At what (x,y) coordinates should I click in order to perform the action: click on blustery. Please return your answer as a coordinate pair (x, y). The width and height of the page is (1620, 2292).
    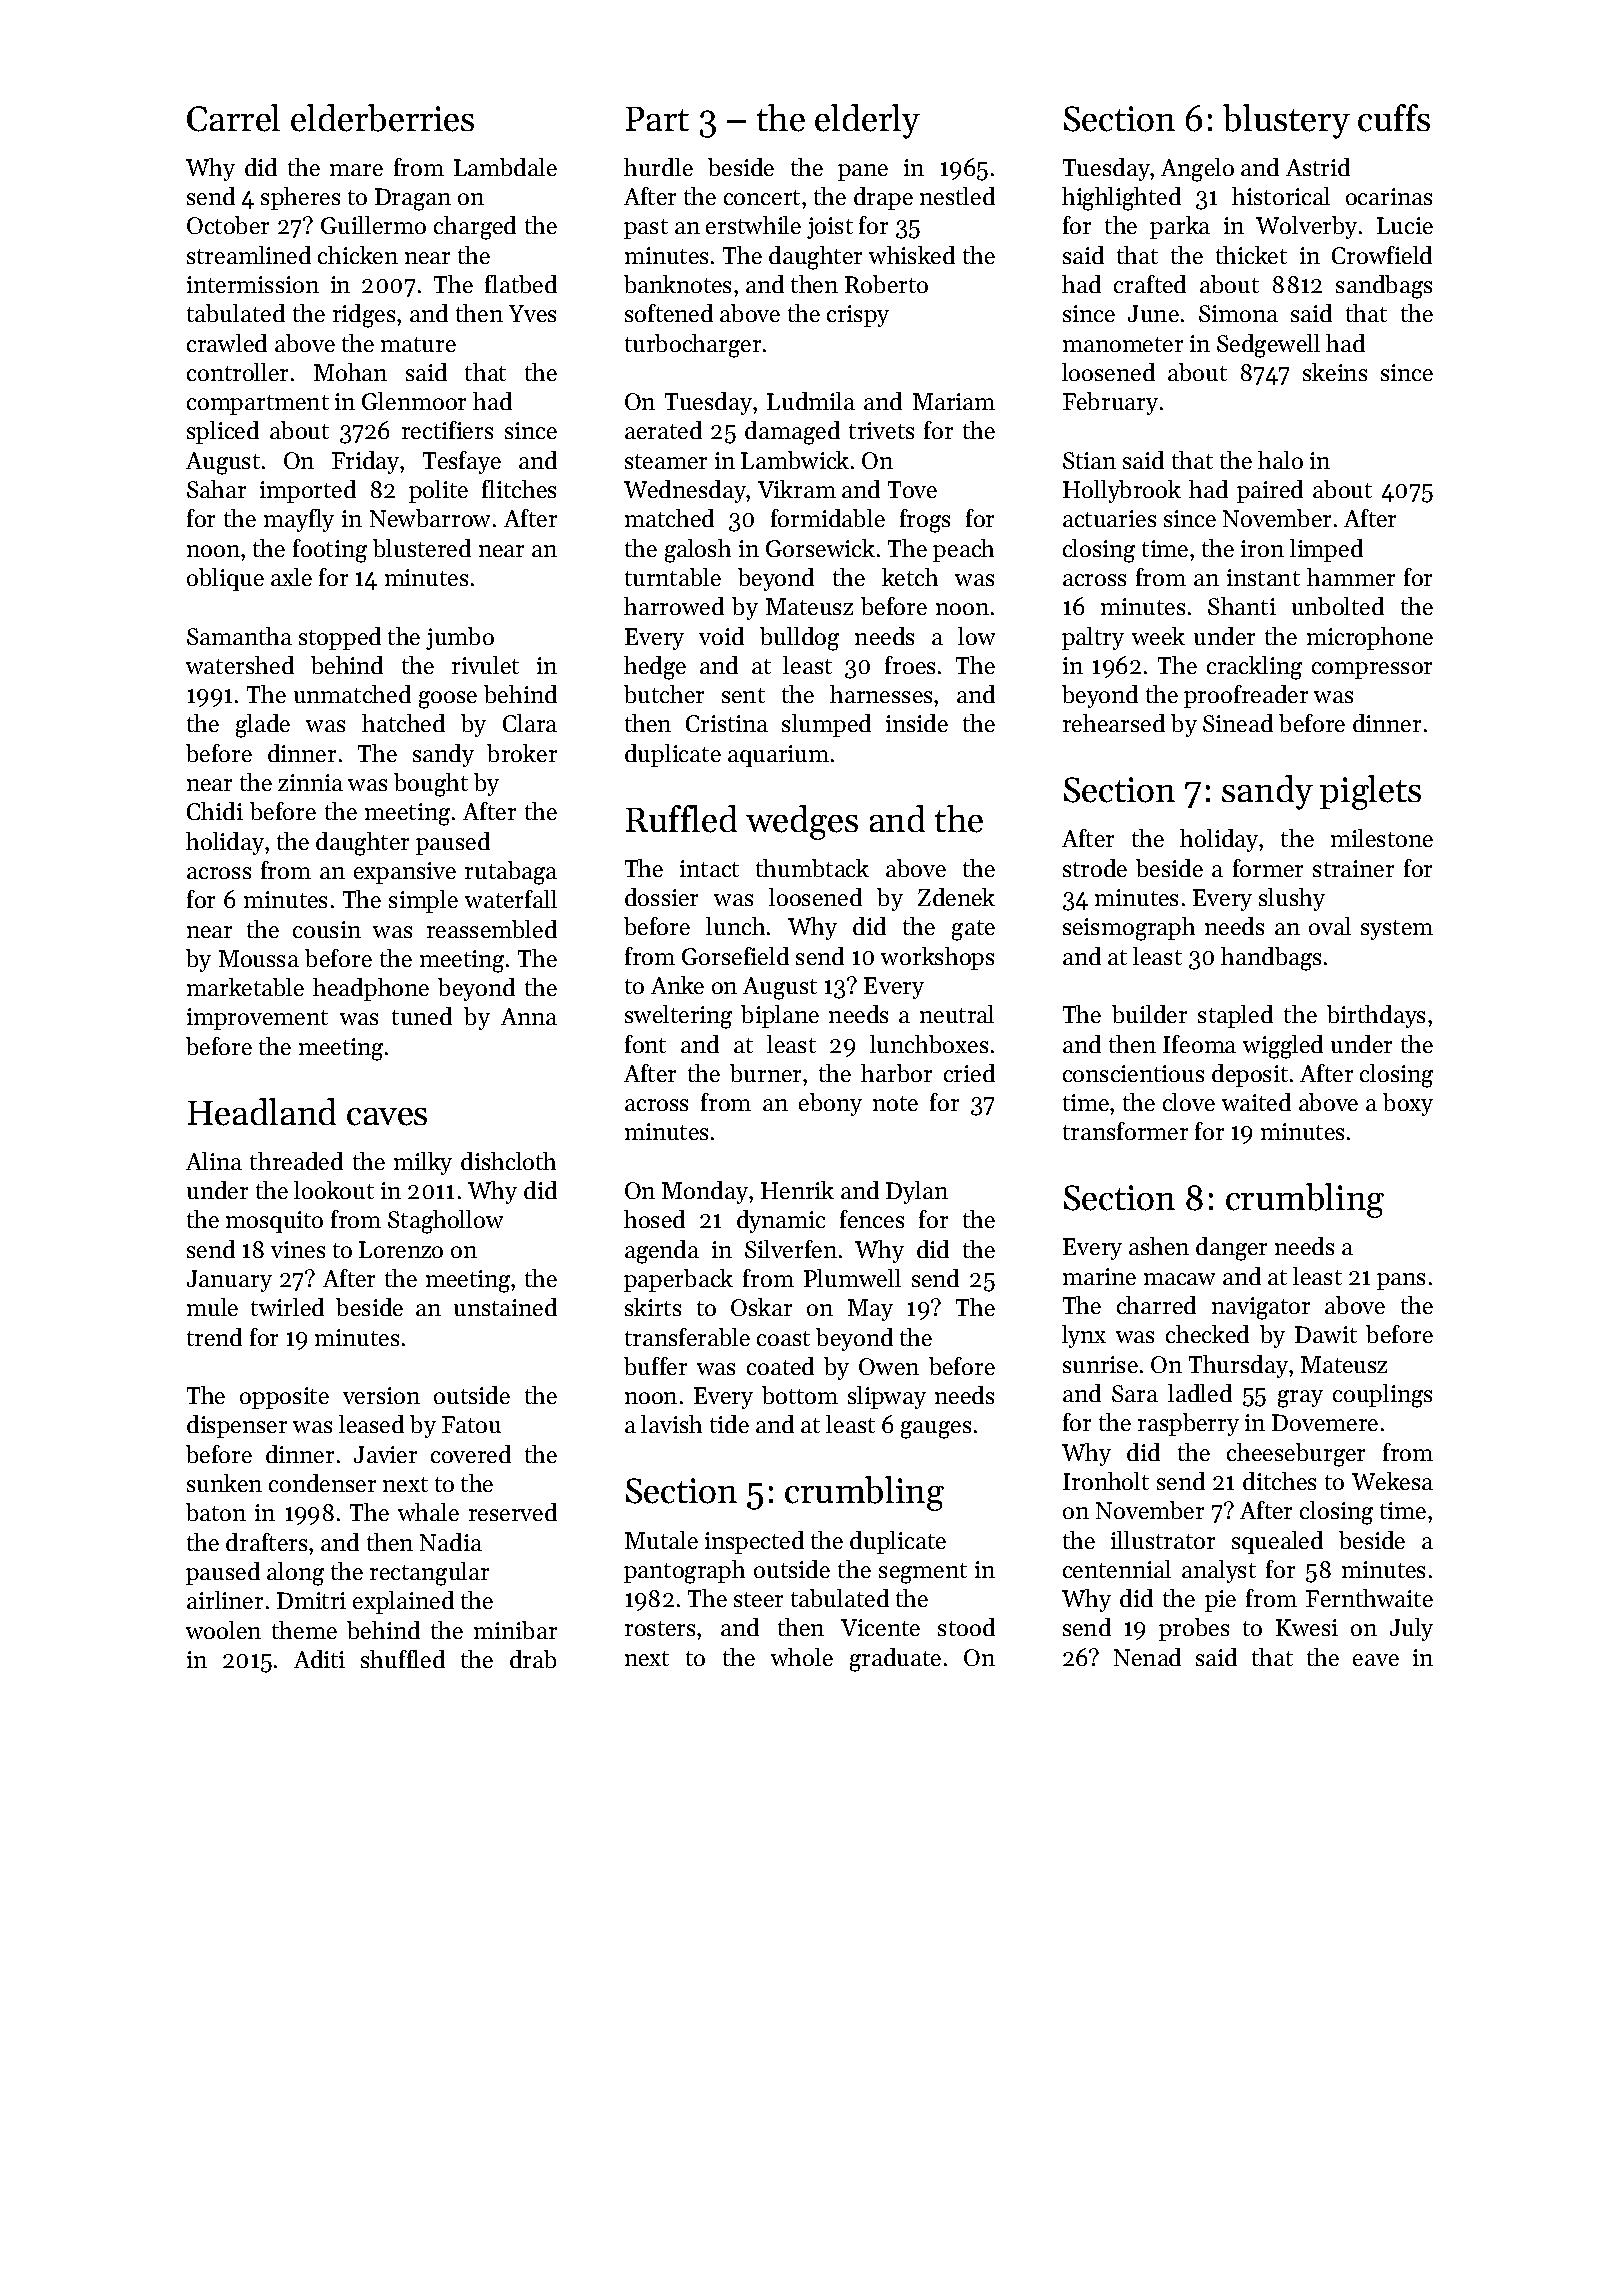
    Looking at the image, I should click on (1286, 121).
